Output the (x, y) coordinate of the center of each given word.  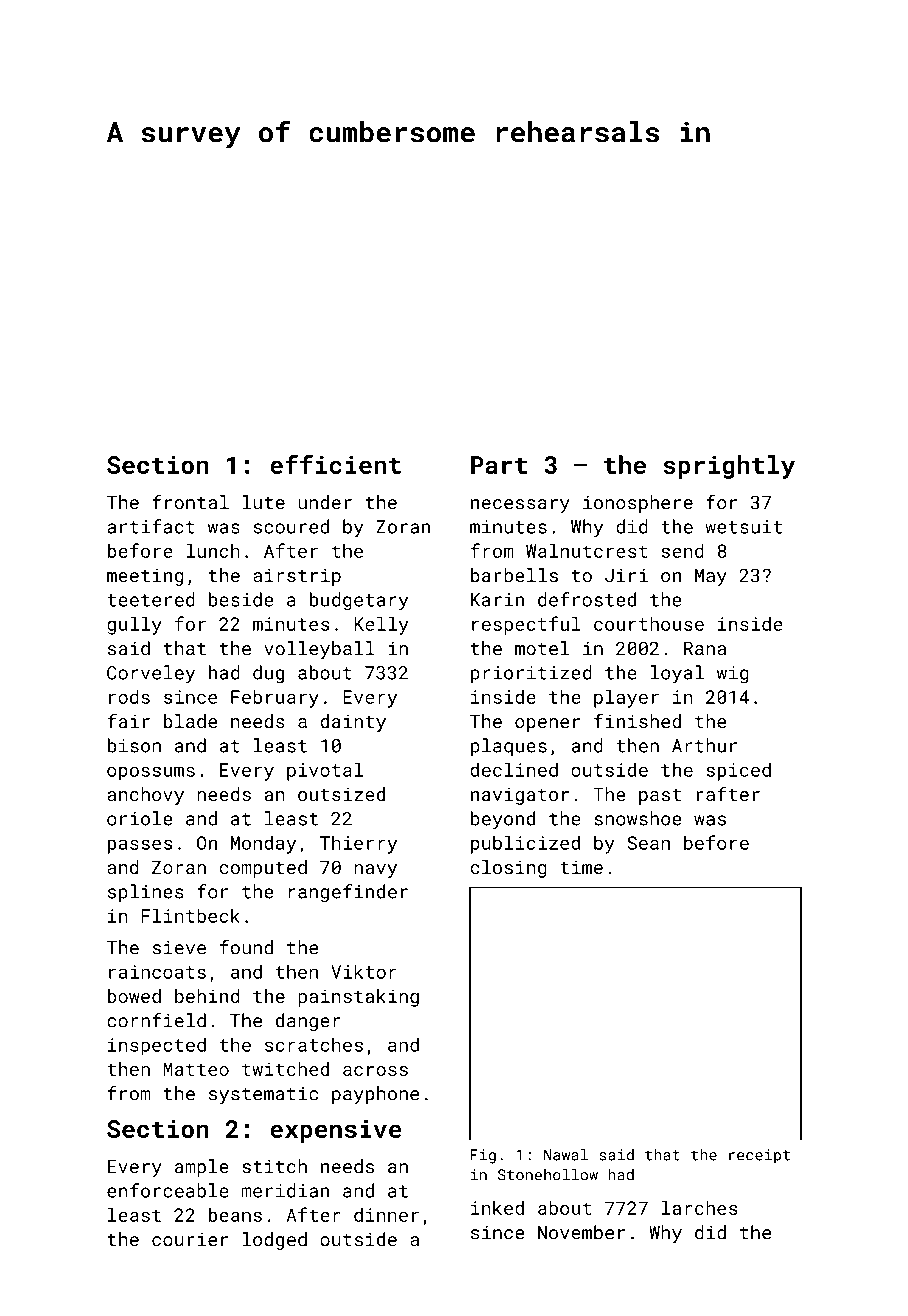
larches (700, 1208)
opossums (151, 773)
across (375, 1071)
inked (497, 1208)
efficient (335, 464)
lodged (275, 1241)
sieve (179, 948)
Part (499, 465)
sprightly (729, 467)
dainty (353, 723)
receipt (759, 1156)
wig (733, 675)
